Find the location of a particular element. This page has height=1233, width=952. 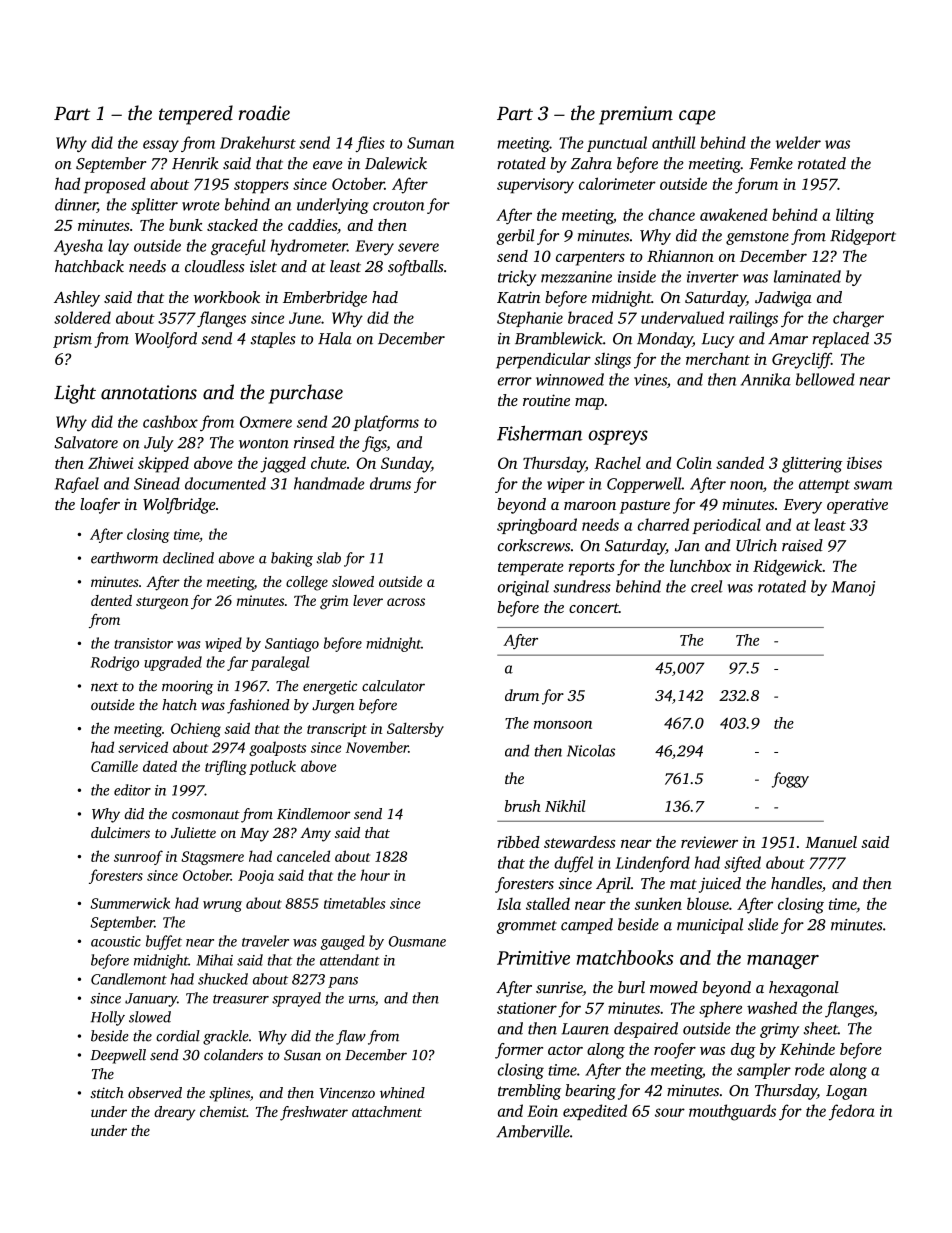

dated is located at coordinates (160, 766).
